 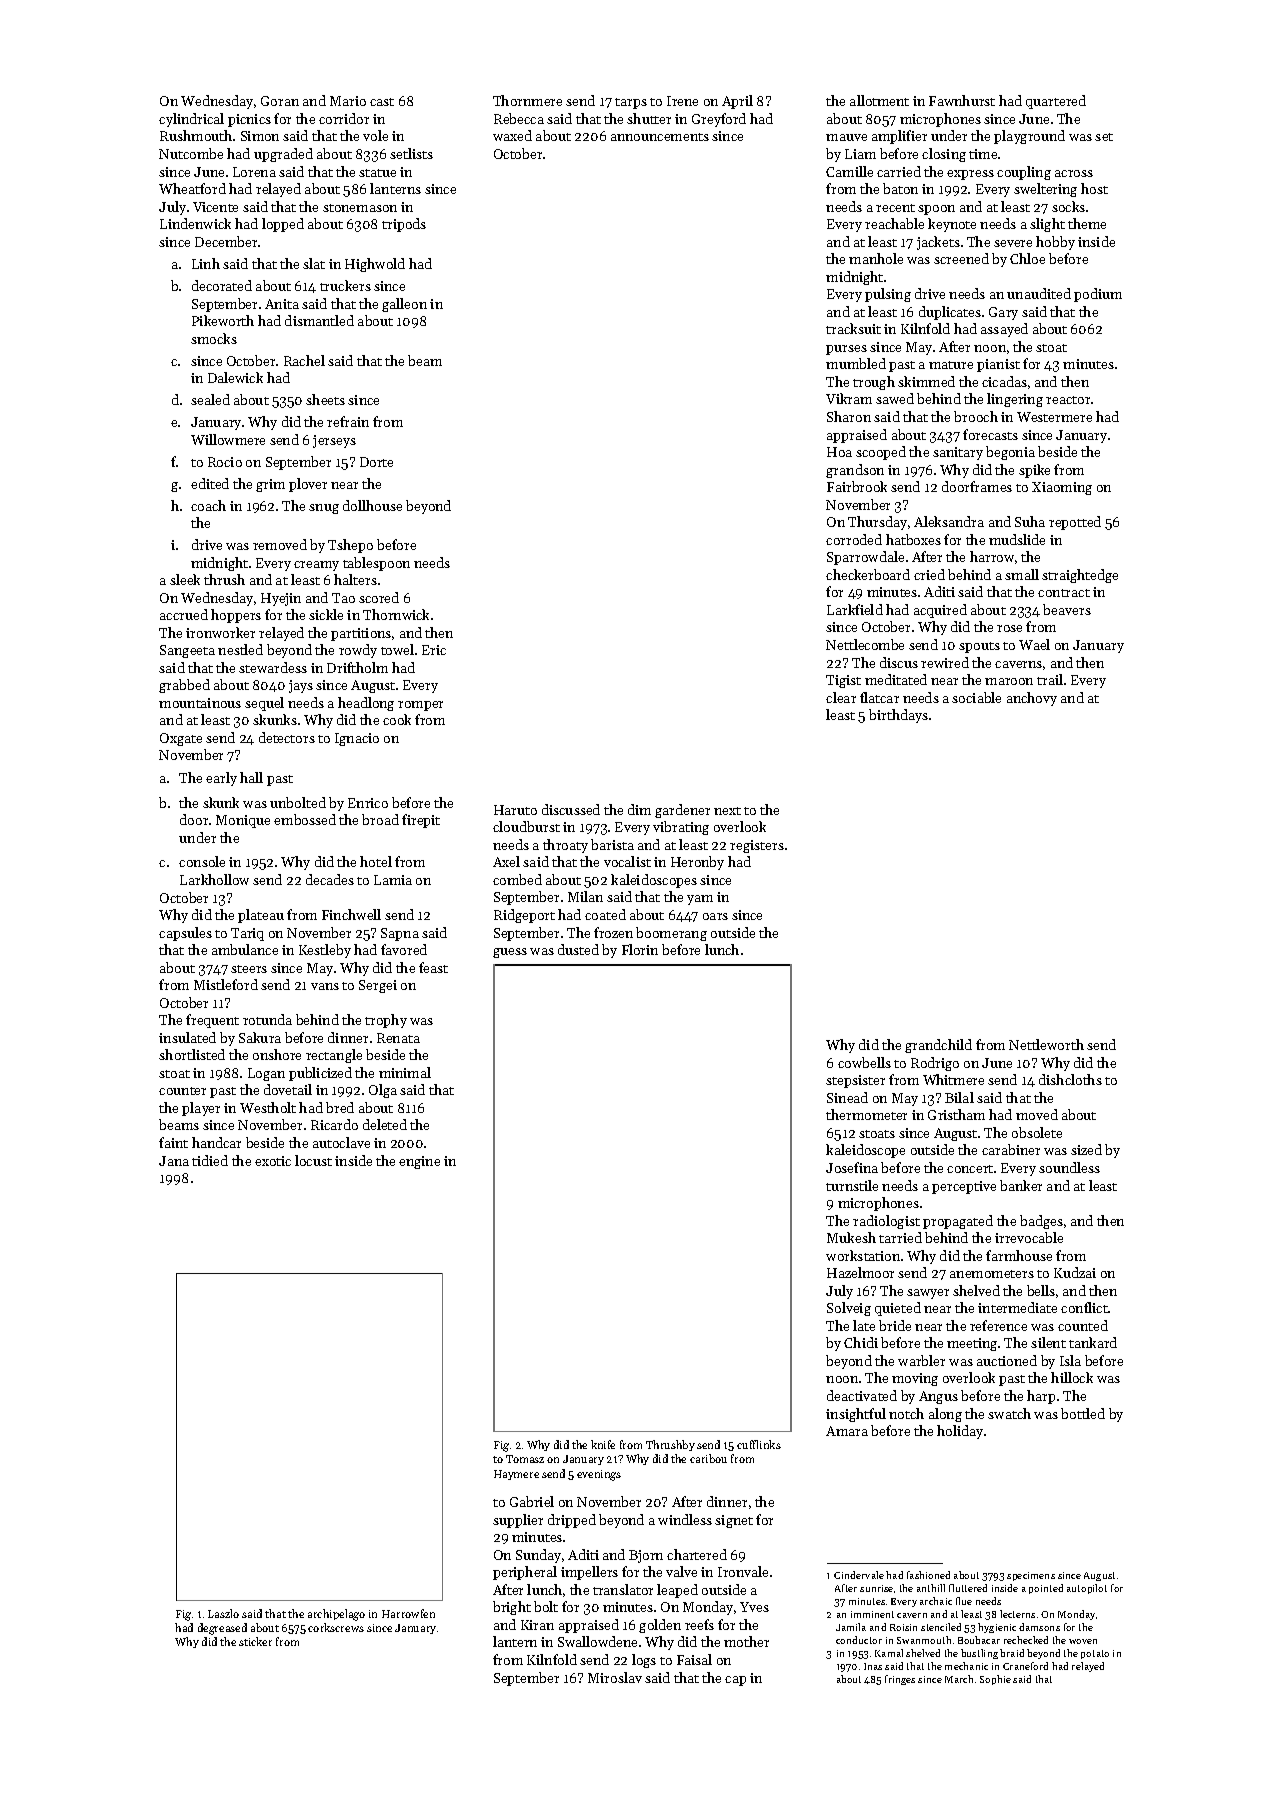 What do you see at coordinates (1032, 699) in the page?
I see `anchovy` at bounding box center [1032, 699].
